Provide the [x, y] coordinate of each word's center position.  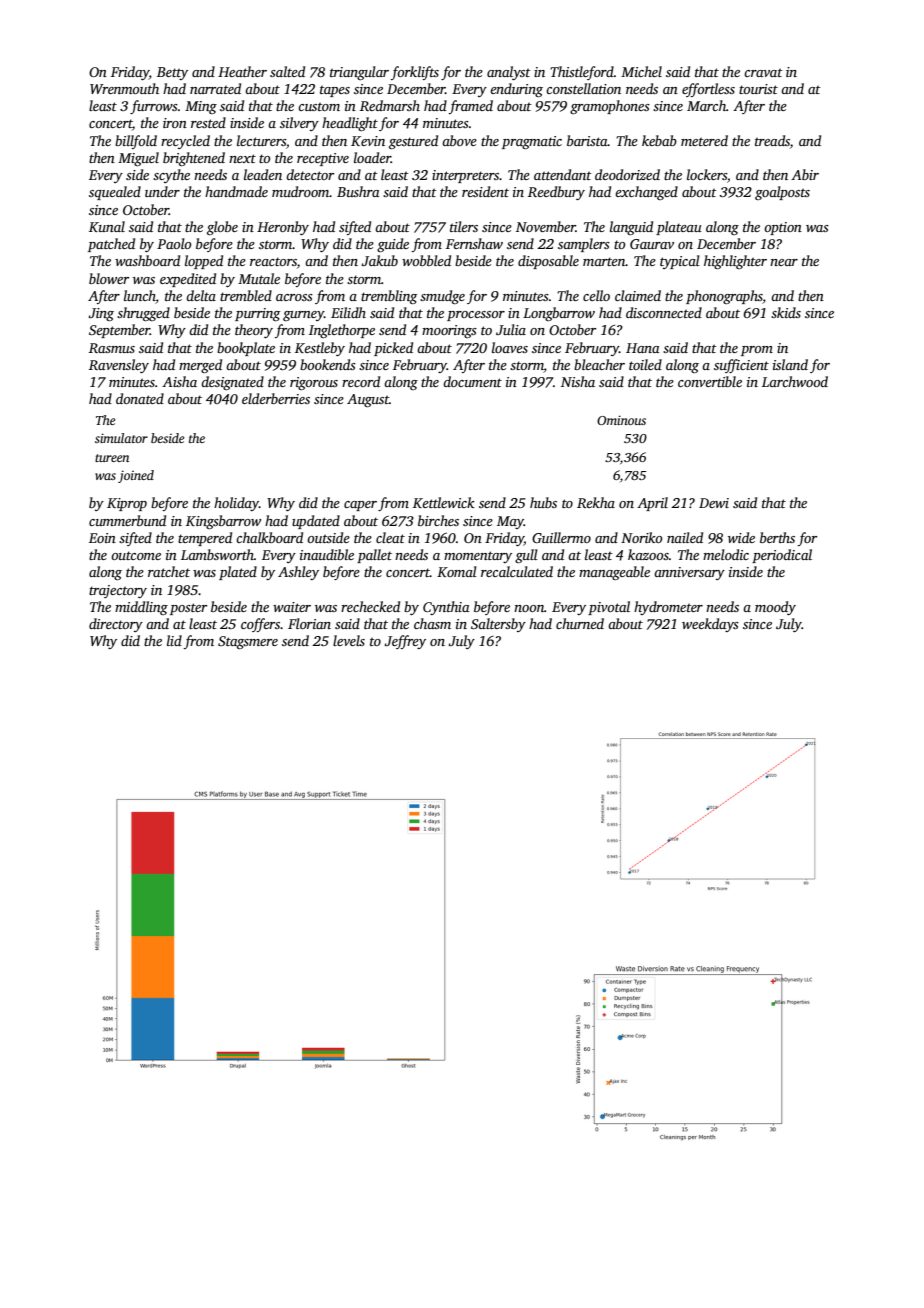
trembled [246, 295]
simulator [121, 438]
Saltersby [498, 625]
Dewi [714, 503]
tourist [758, 89]
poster [188, 609]
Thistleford [582, 73]
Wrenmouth [124, 88]
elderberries [276, 398]
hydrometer [668, 608]
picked [393, 349]
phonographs [724, 297]
